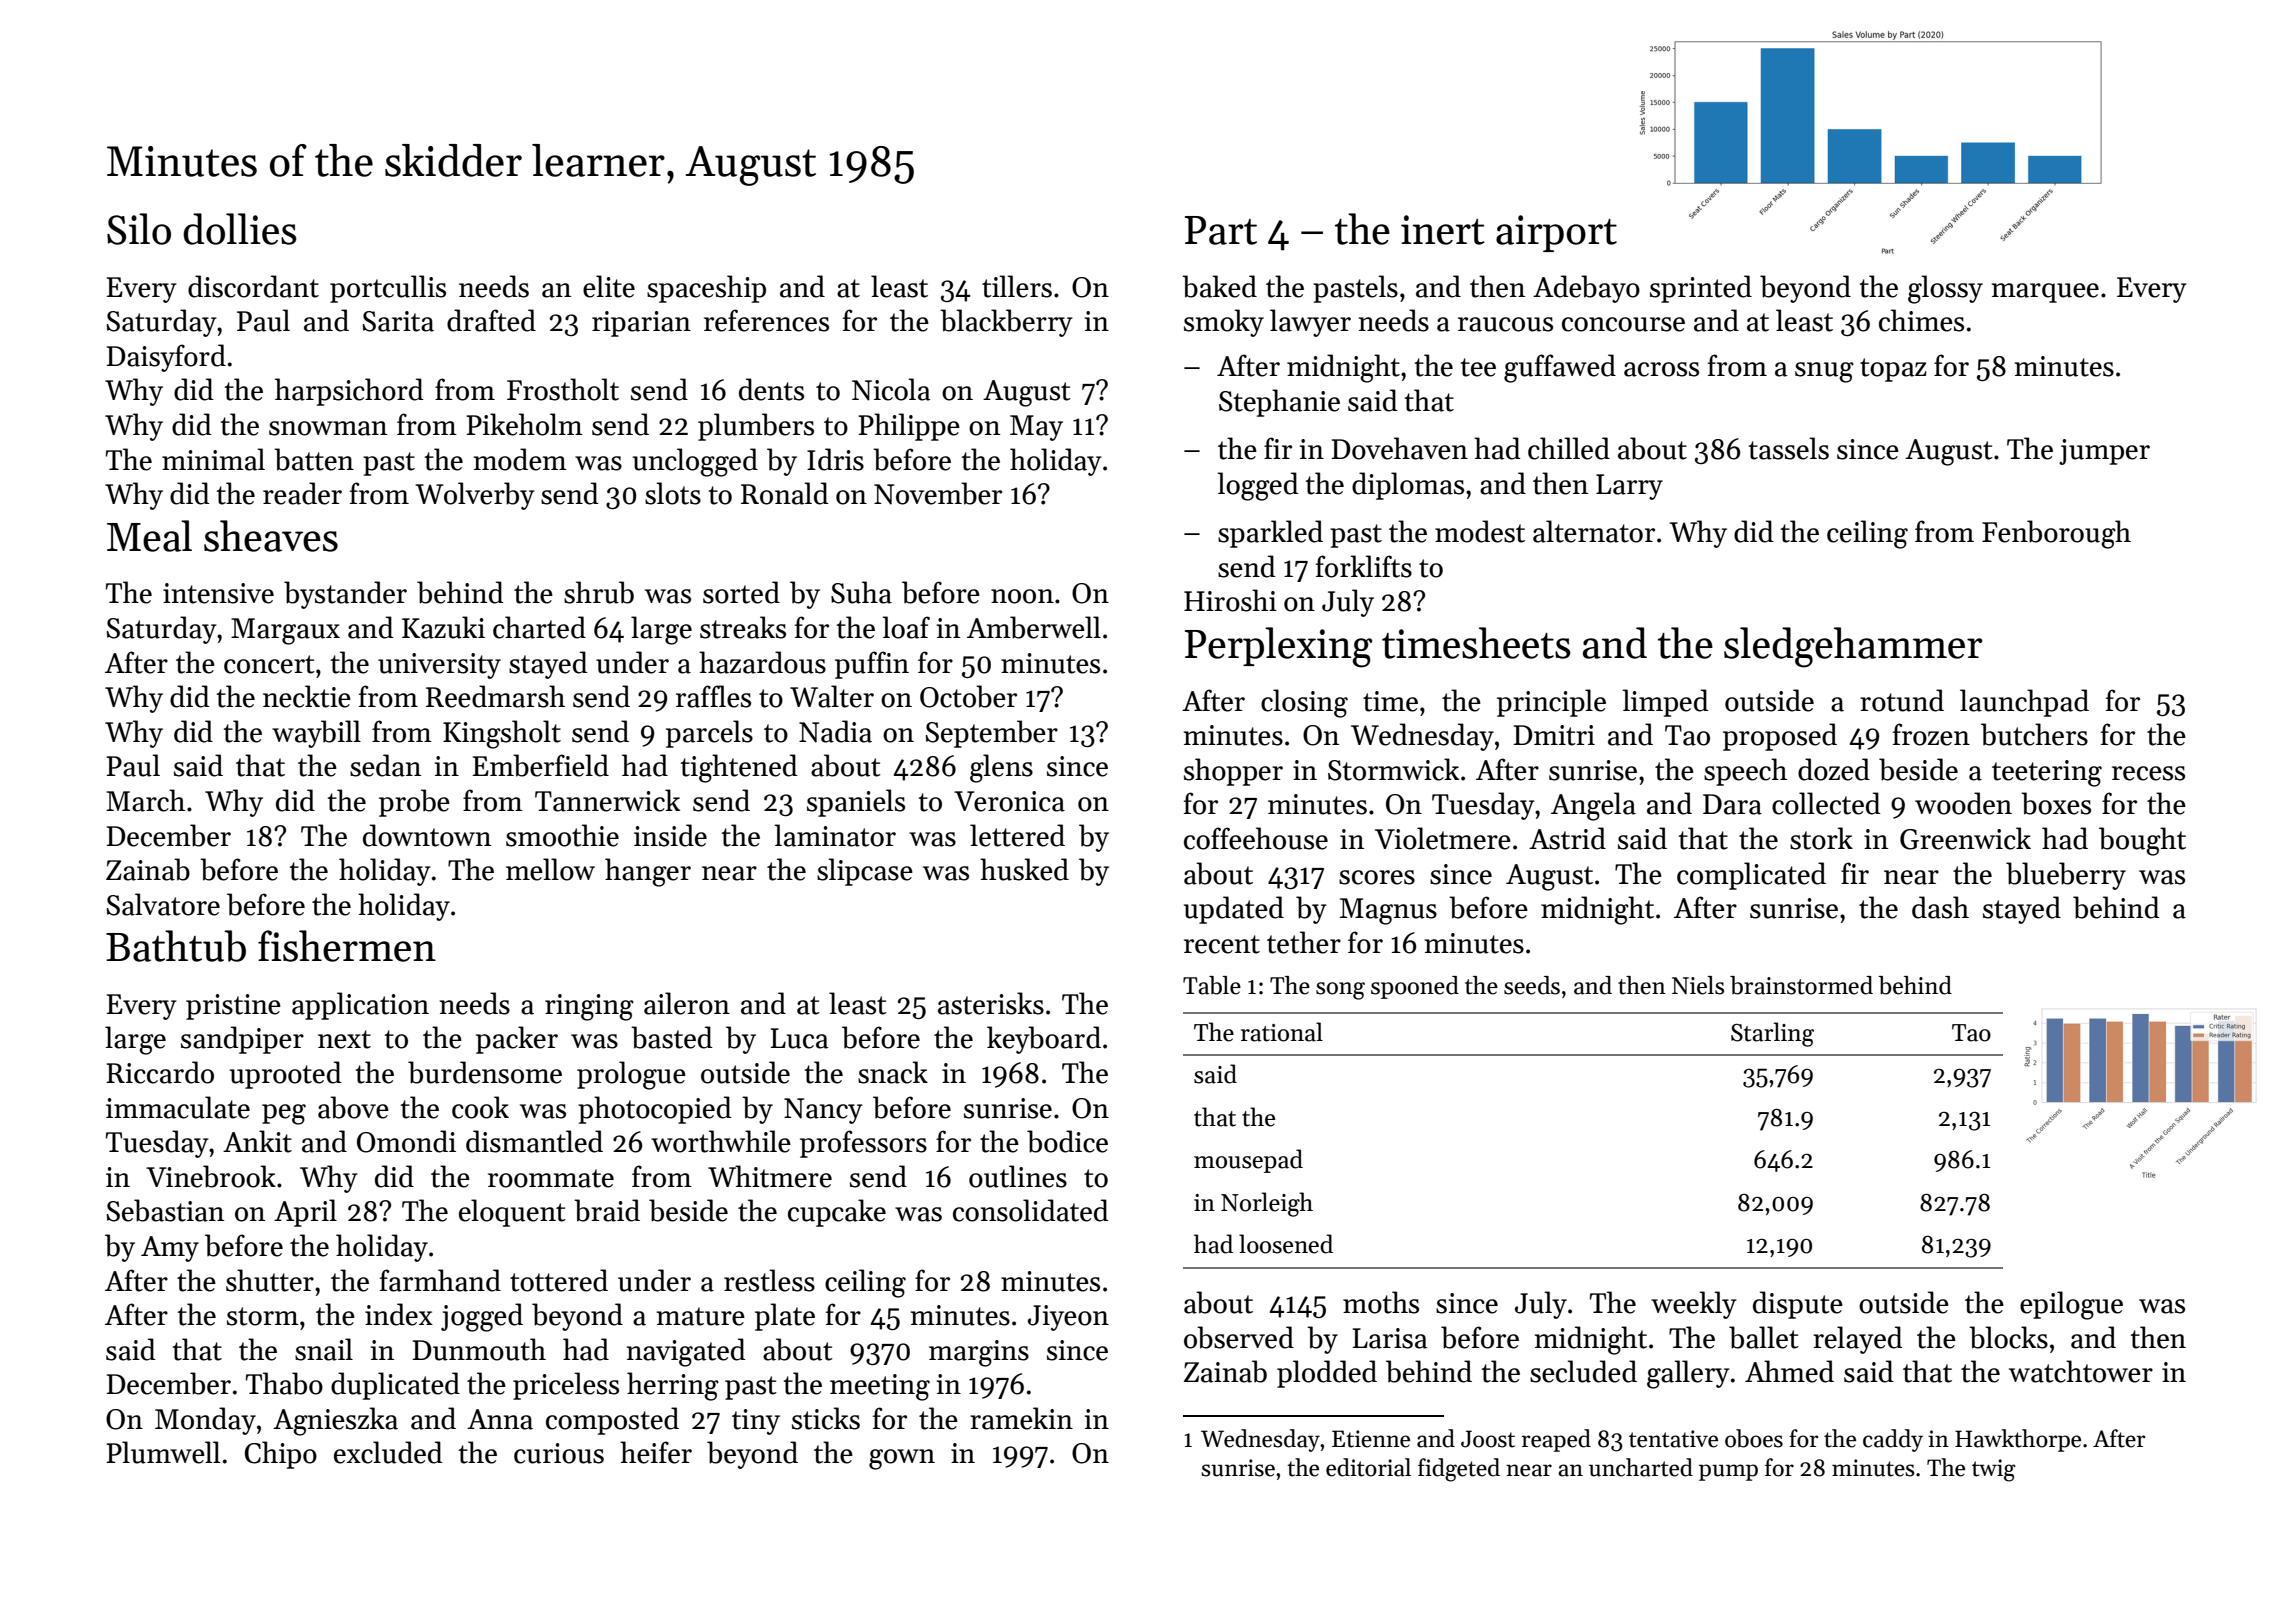 Image resolution: width=2292 pixels, height=1620 pixels. What do you see at coordinates (1443, 230) in the image?
I see `inert` at bounding box center [1443, 230].
